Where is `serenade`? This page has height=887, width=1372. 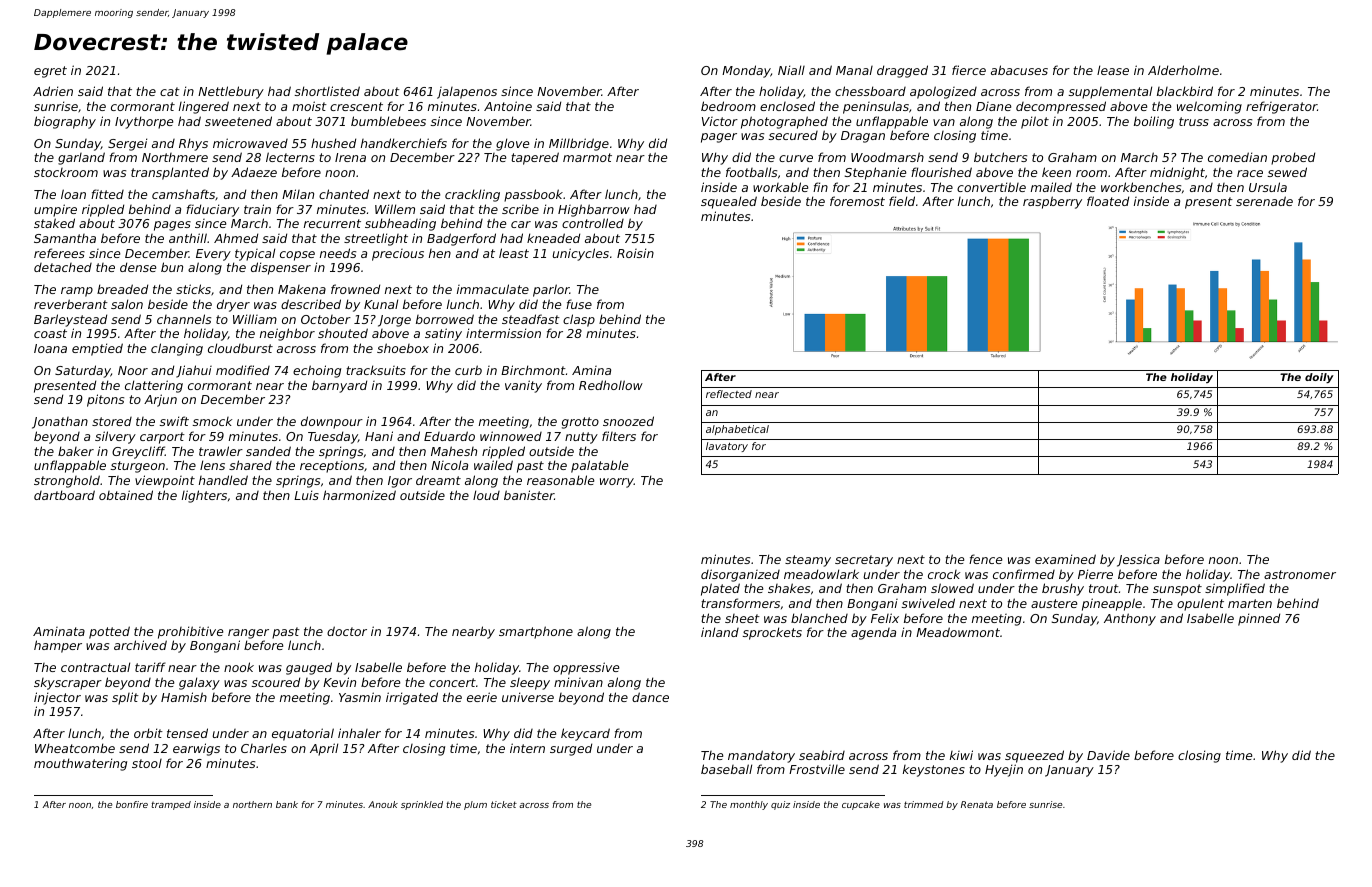 serenade is located at coordinates (1264, 201).
